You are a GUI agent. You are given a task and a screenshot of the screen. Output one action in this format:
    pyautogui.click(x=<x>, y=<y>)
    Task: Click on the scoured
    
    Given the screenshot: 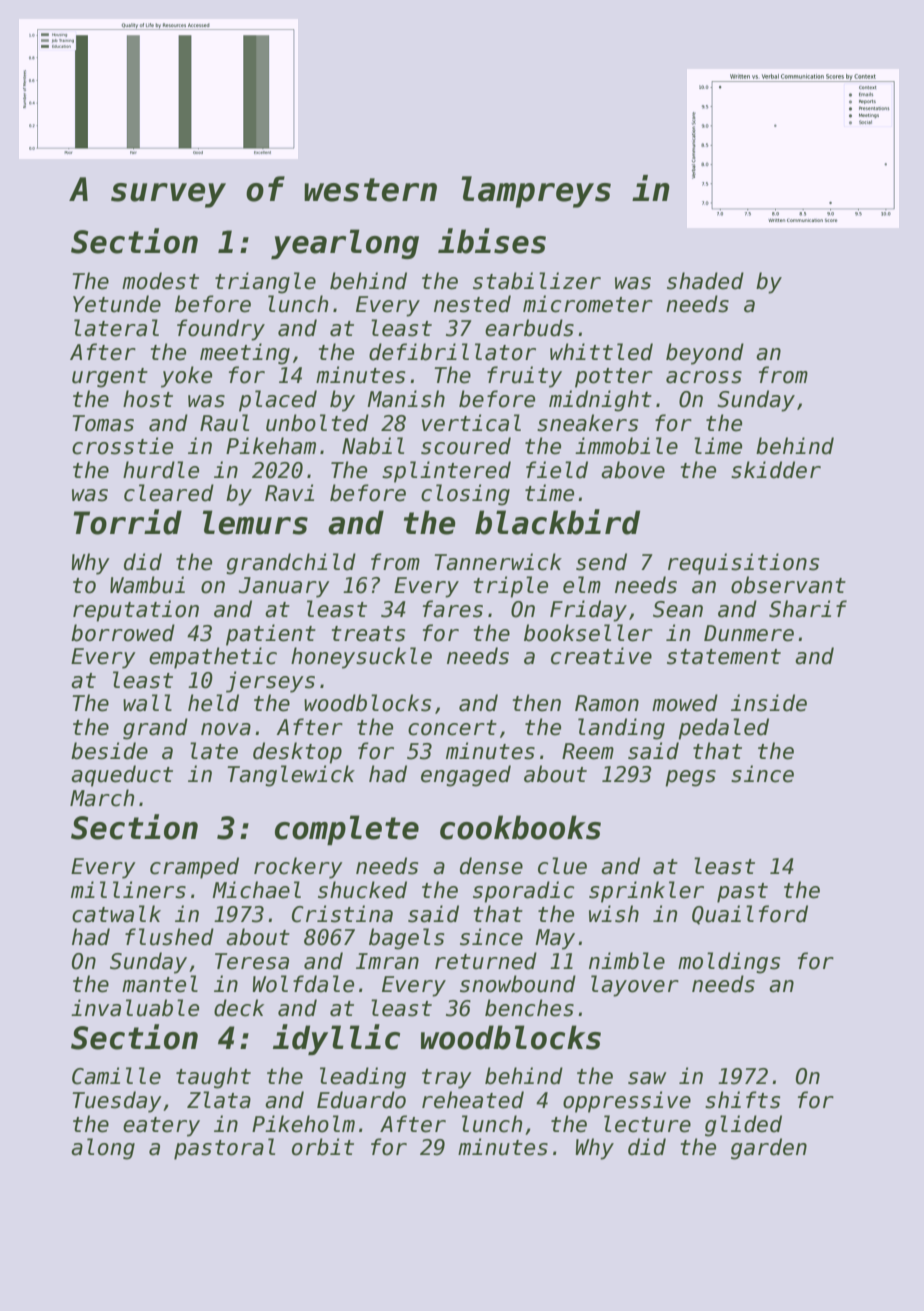 What is the action you would take?
    pyautogui.click(x=466, y=446)
